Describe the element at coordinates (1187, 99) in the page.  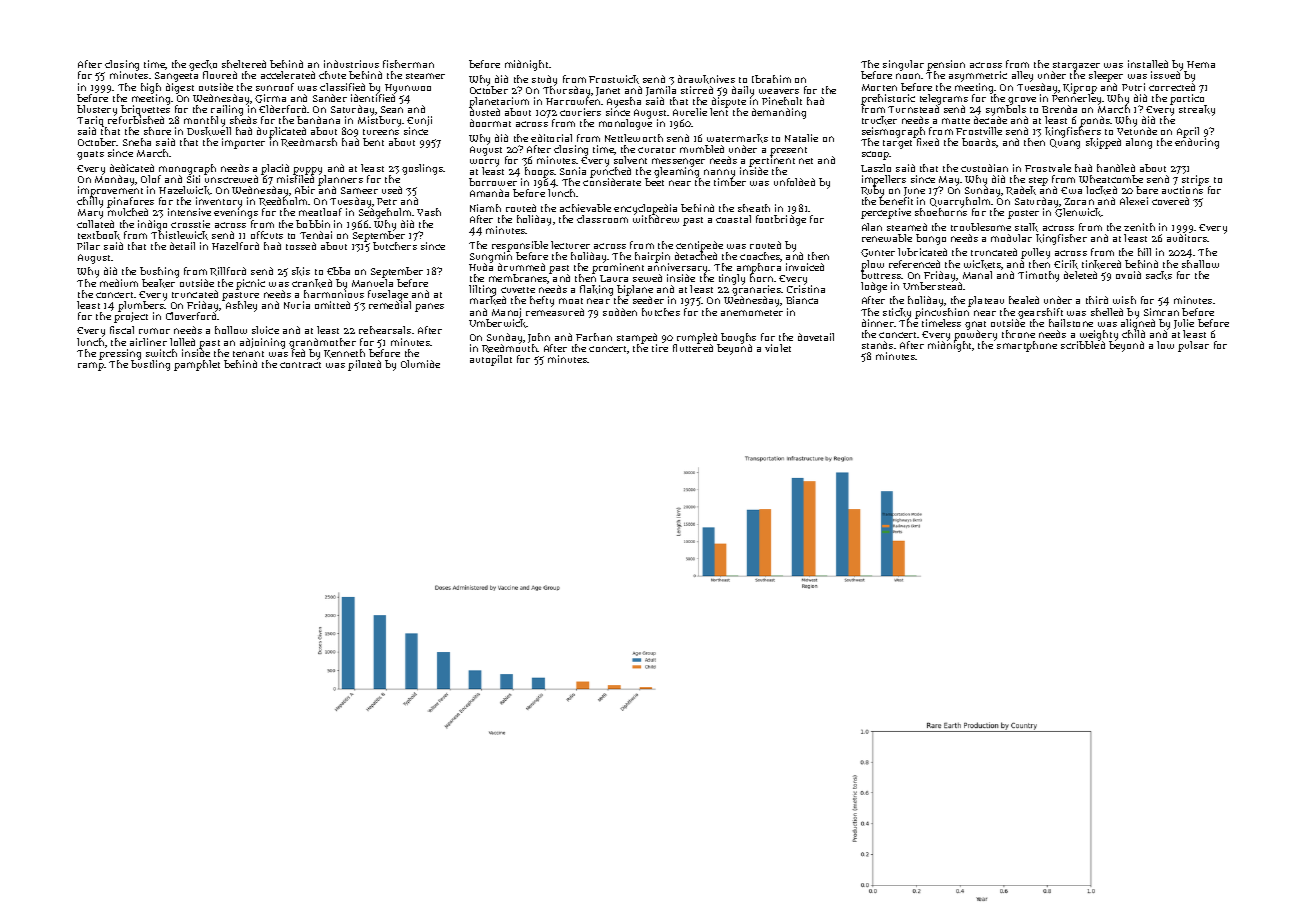
I see `portico` at that location.
